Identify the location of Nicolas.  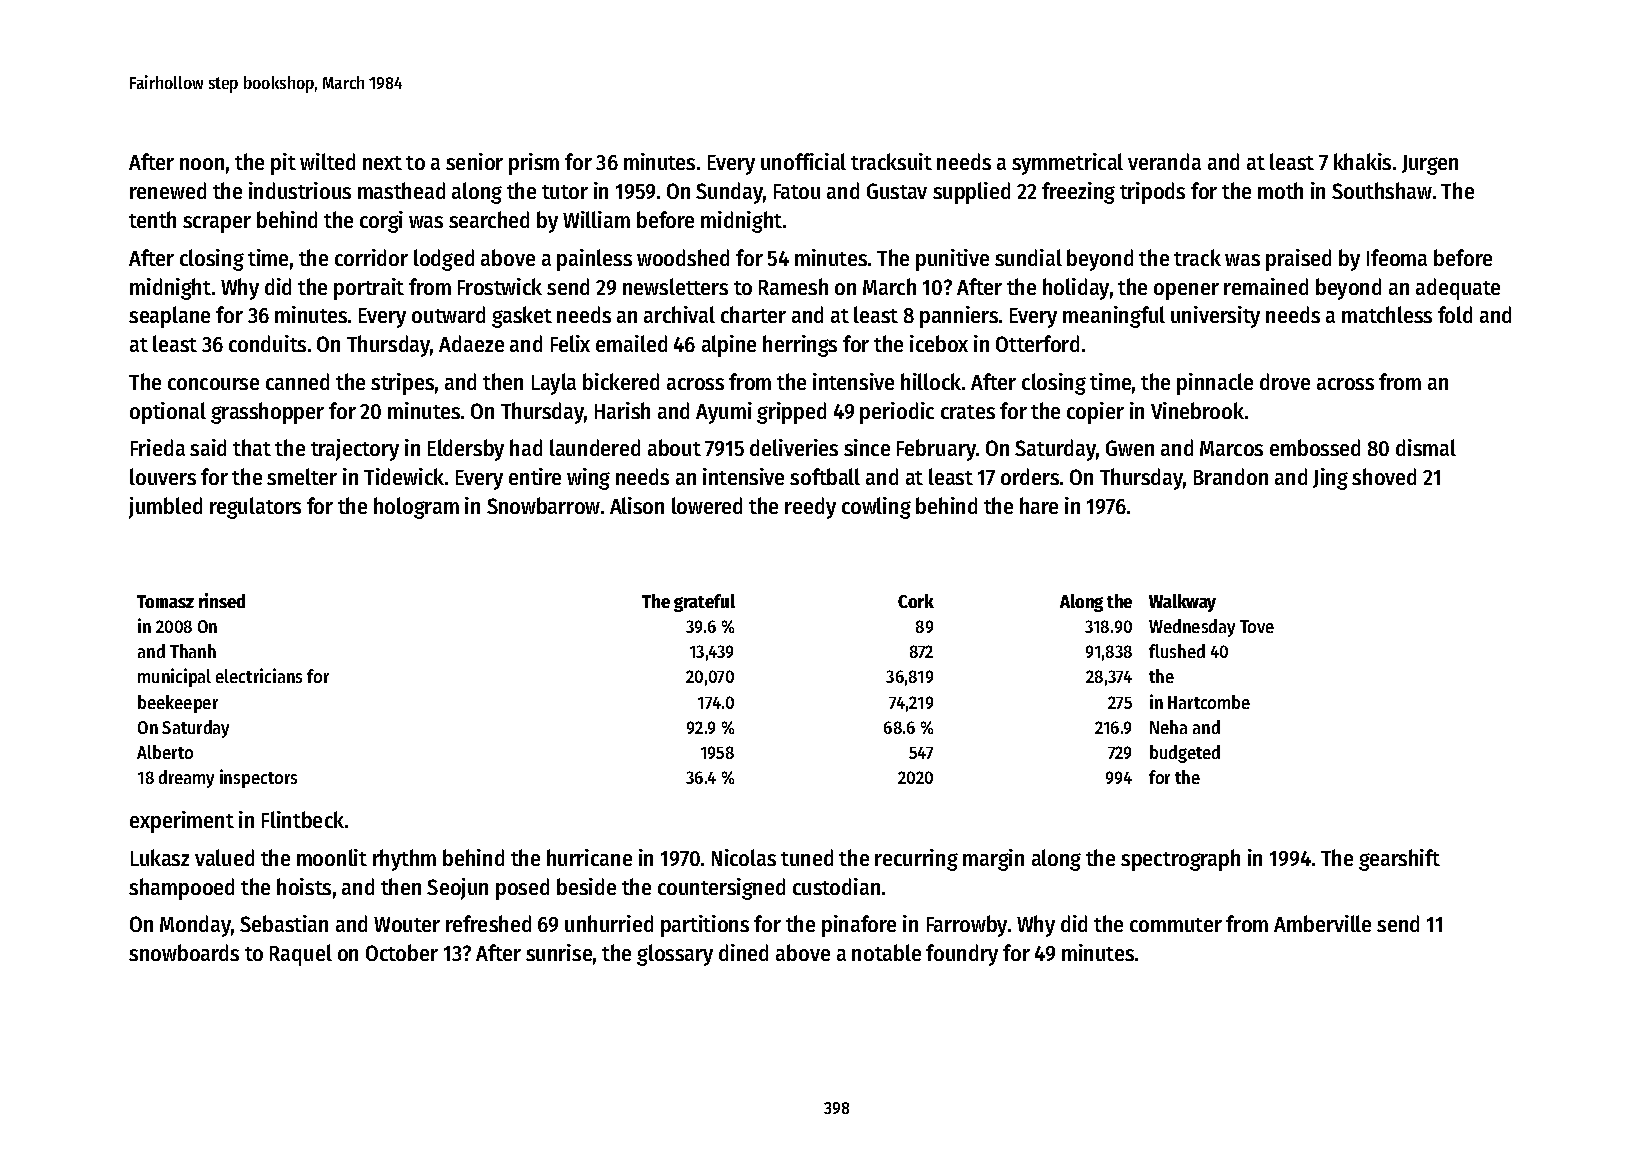
(744, 857).
